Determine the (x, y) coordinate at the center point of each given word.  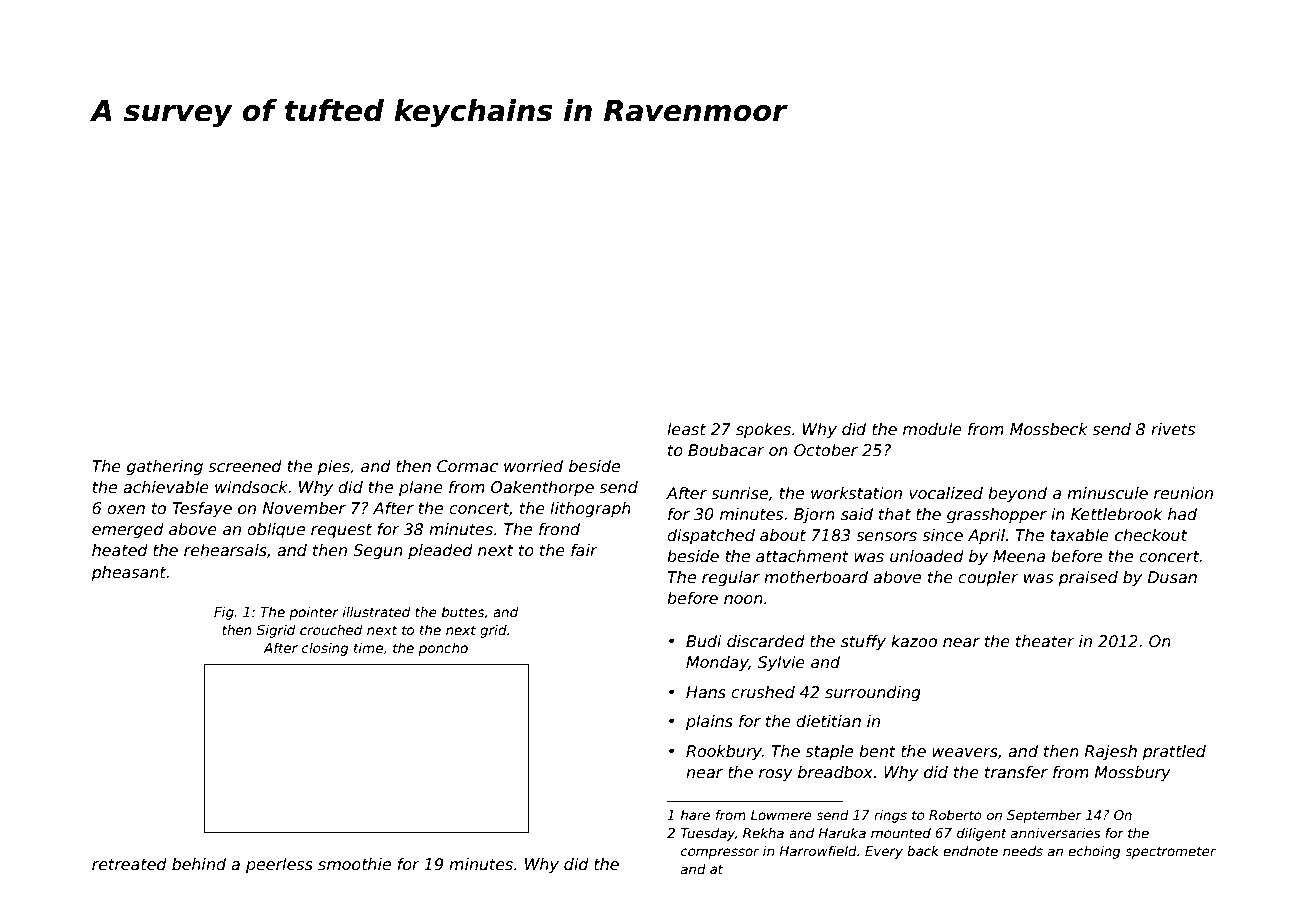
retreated (129, 864)
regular (731, 578)
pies (333, 467)
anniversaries (1056, 833)
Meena (1019, 556)
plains (709, 722)
